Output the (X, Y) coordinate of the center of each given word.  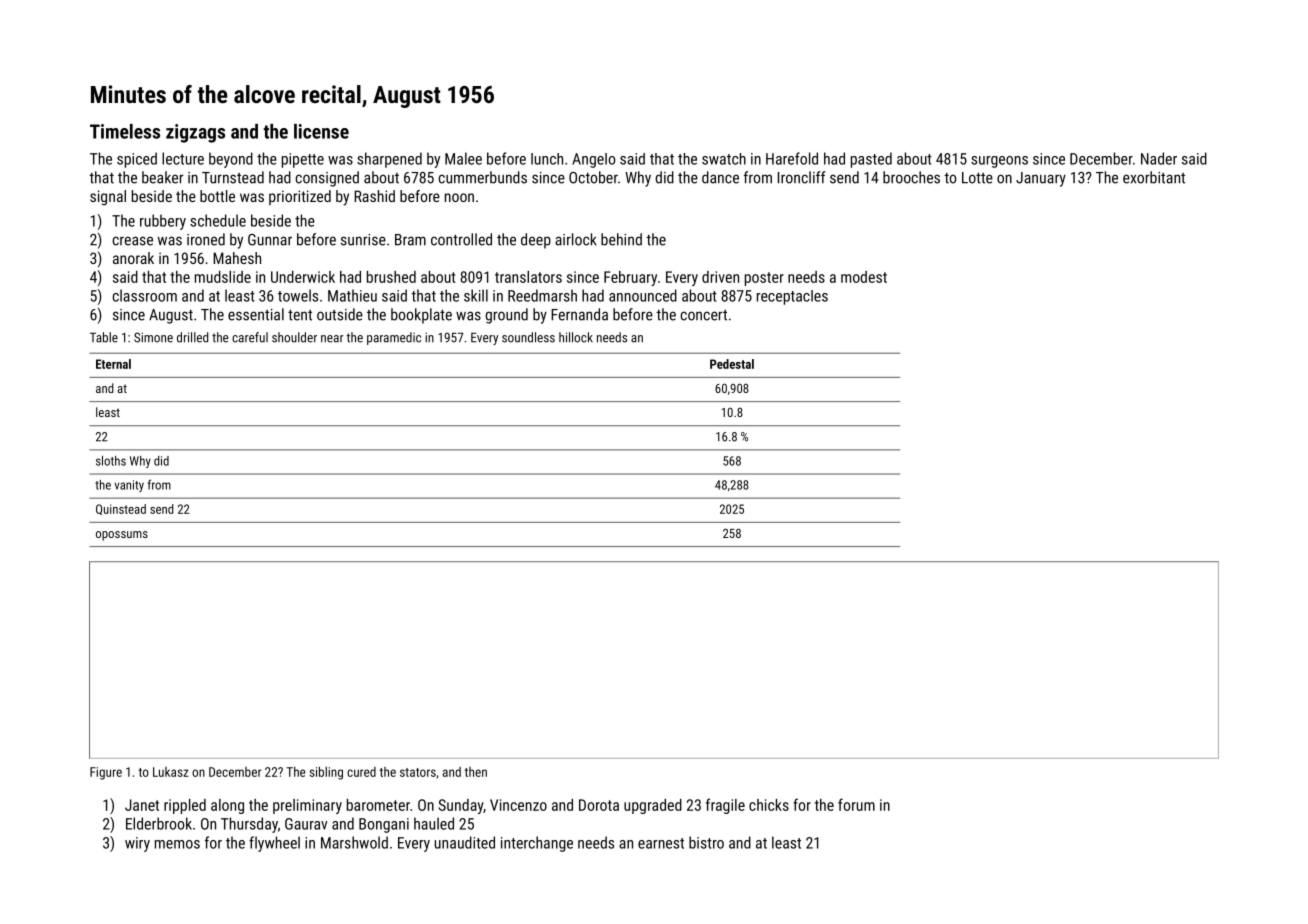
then (476, 772)
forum (856, 804)
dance (720, 177)
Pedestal (732, 364)
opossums (122, 536)
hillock (576, 337)
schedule (218, 220)
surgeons (999, 162)
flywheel (274, 844)
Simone (153, 337)
